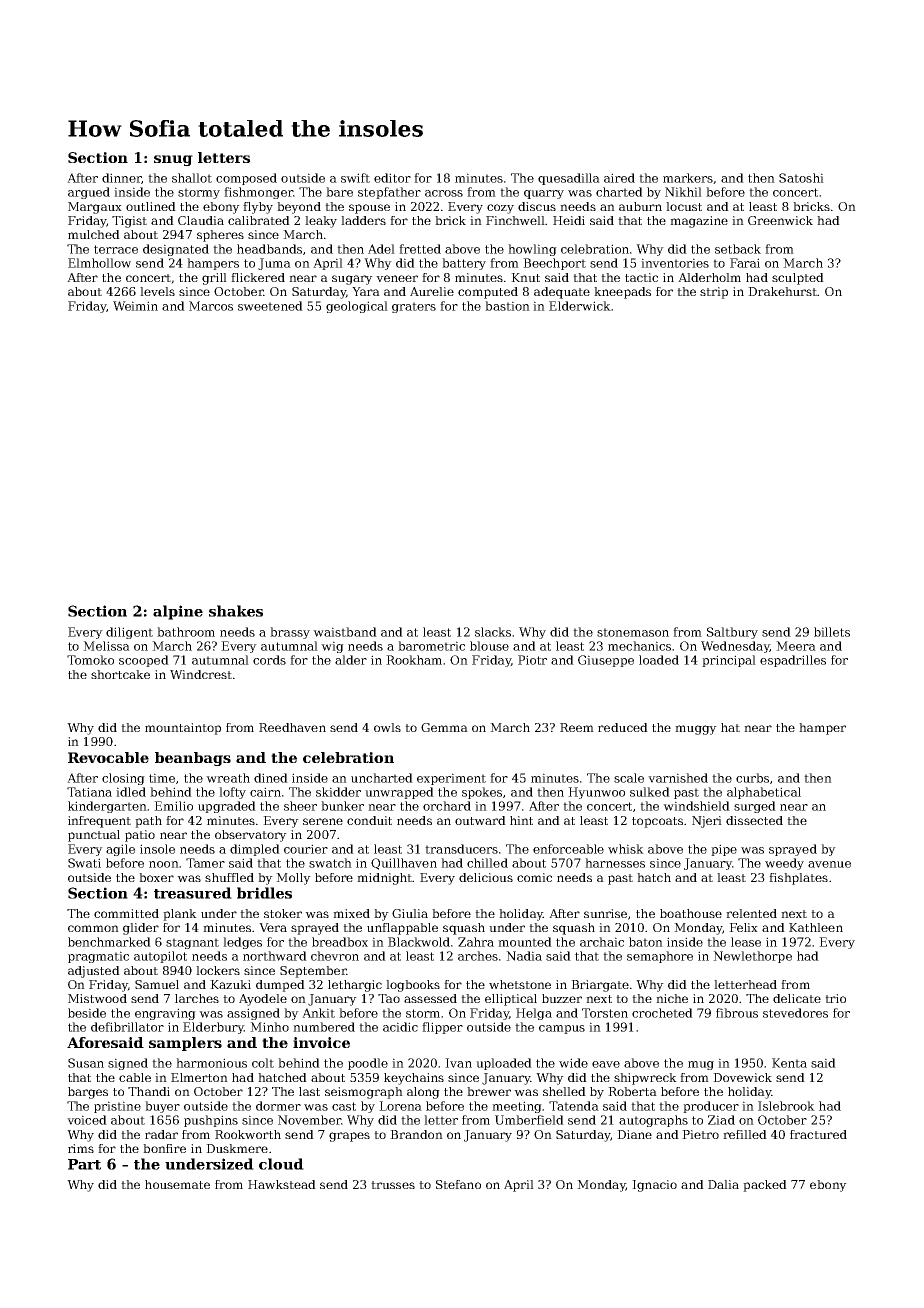 The height and width of the image is (1308, 924). I want to click on Gemma, so click(444, 727).
